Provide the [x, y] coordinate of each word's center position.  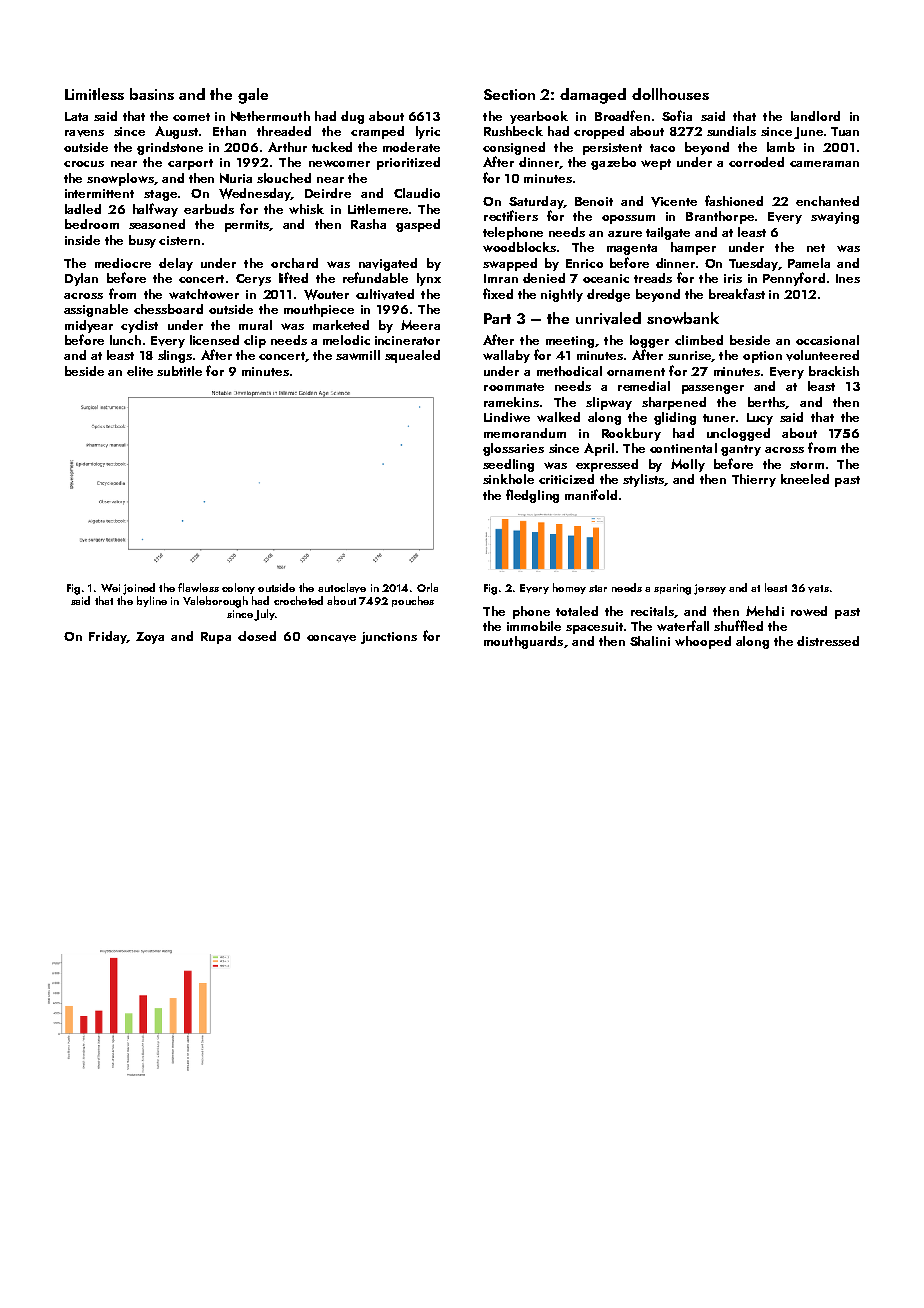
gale [253, 96]
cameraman [824, 164]
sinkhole [508, 479]
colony [238, 588]
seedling [508, 465]
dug [352, 117]
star [598, 588]
